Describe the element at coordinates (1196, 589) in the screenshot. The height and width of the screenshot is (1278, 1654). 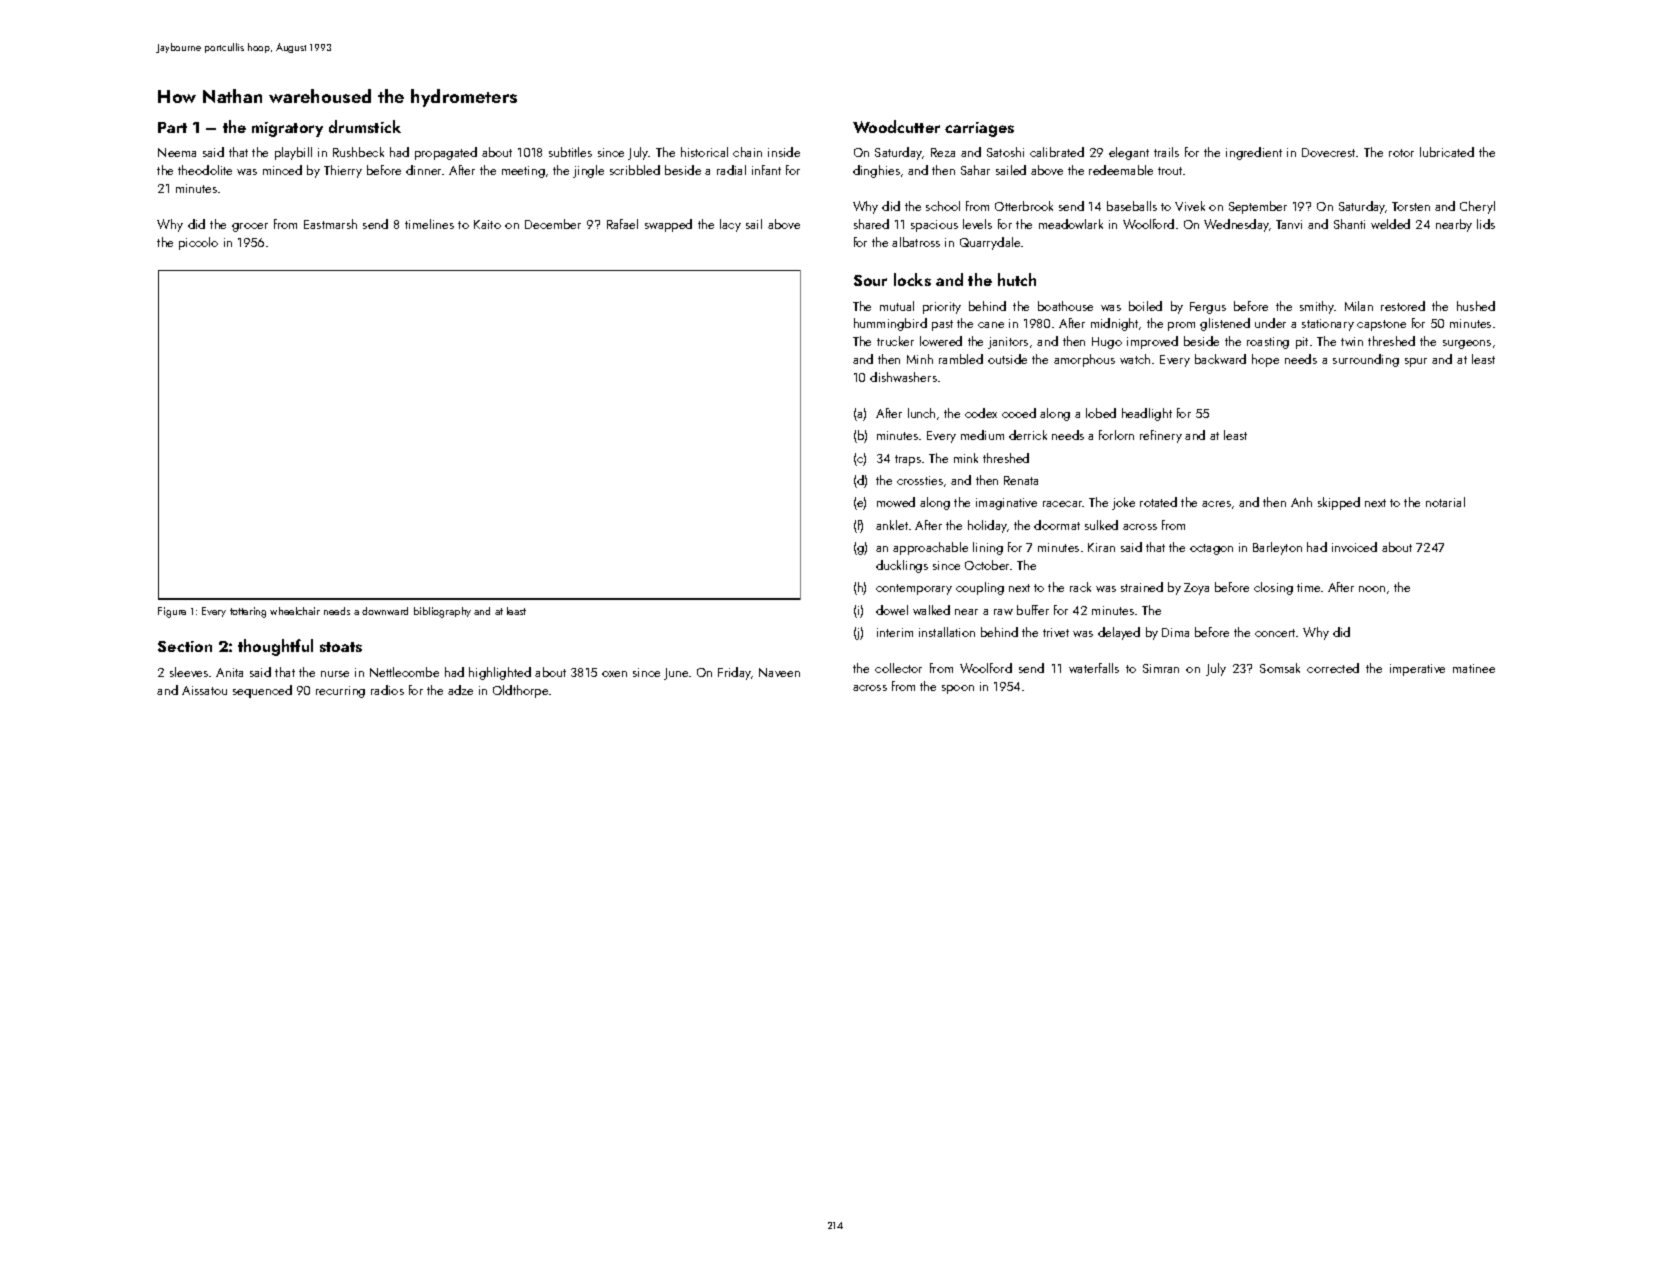
I see `Zoya` at that location.
